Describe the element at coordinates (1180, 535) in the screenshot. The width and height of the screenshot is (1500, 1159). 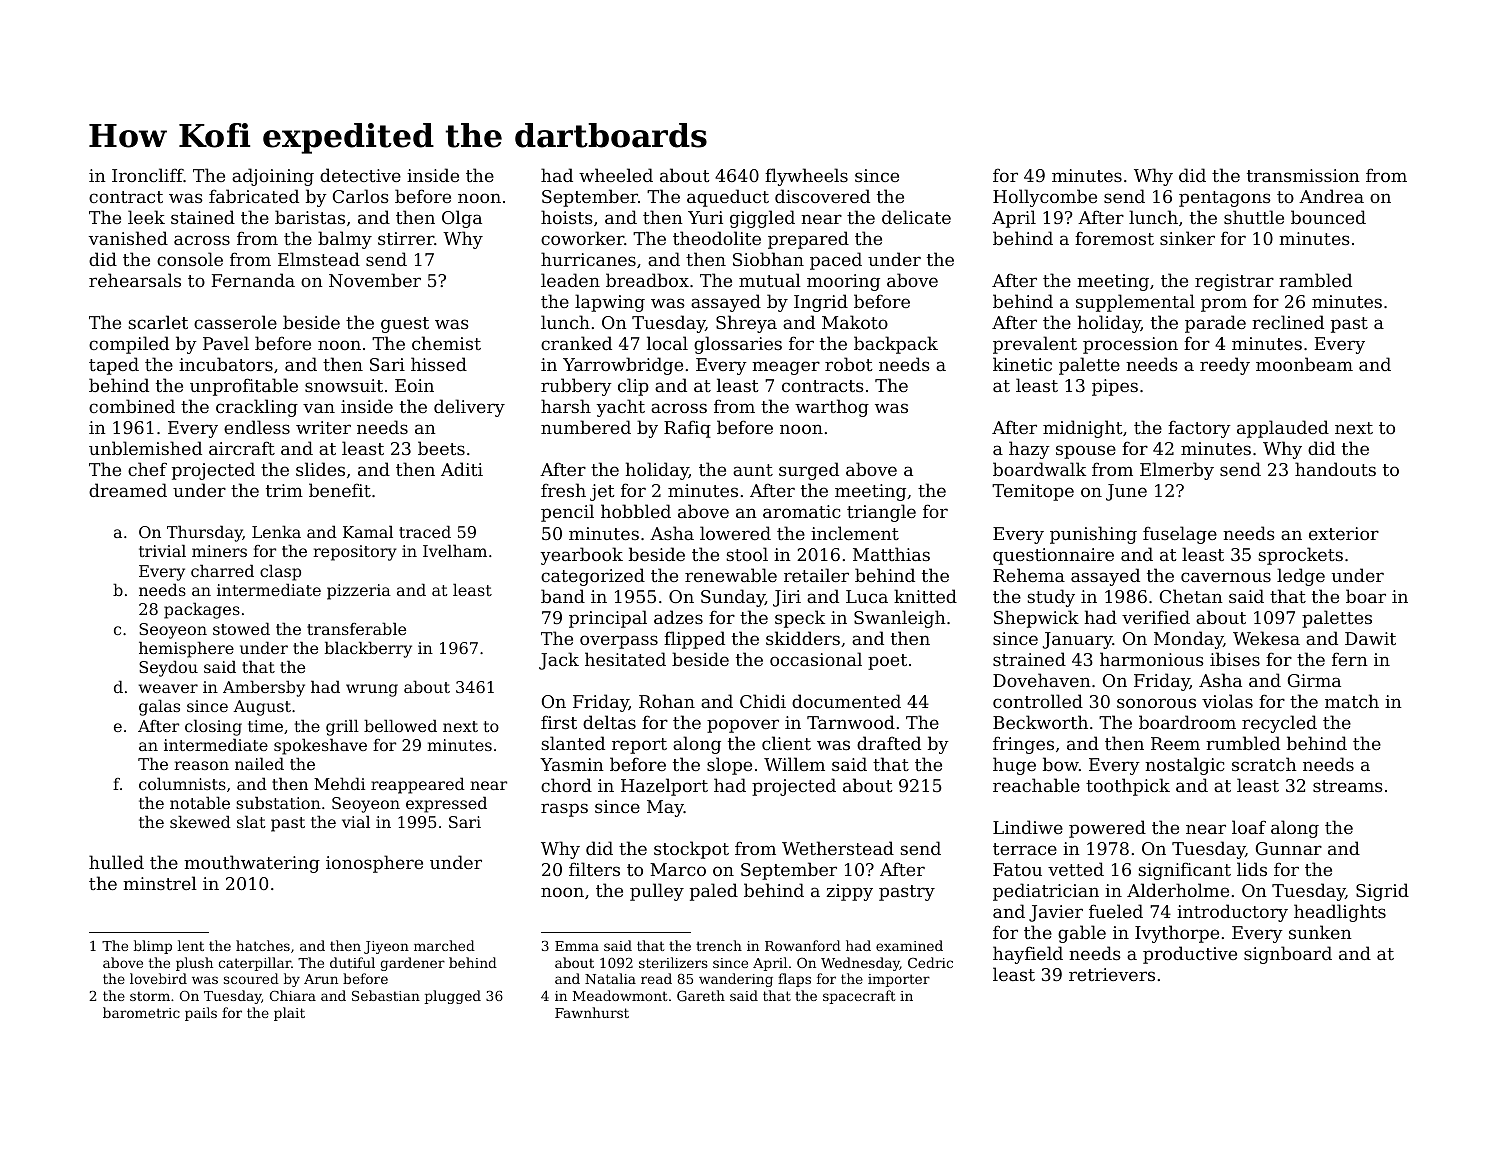
I see `fuselage` at that location.
